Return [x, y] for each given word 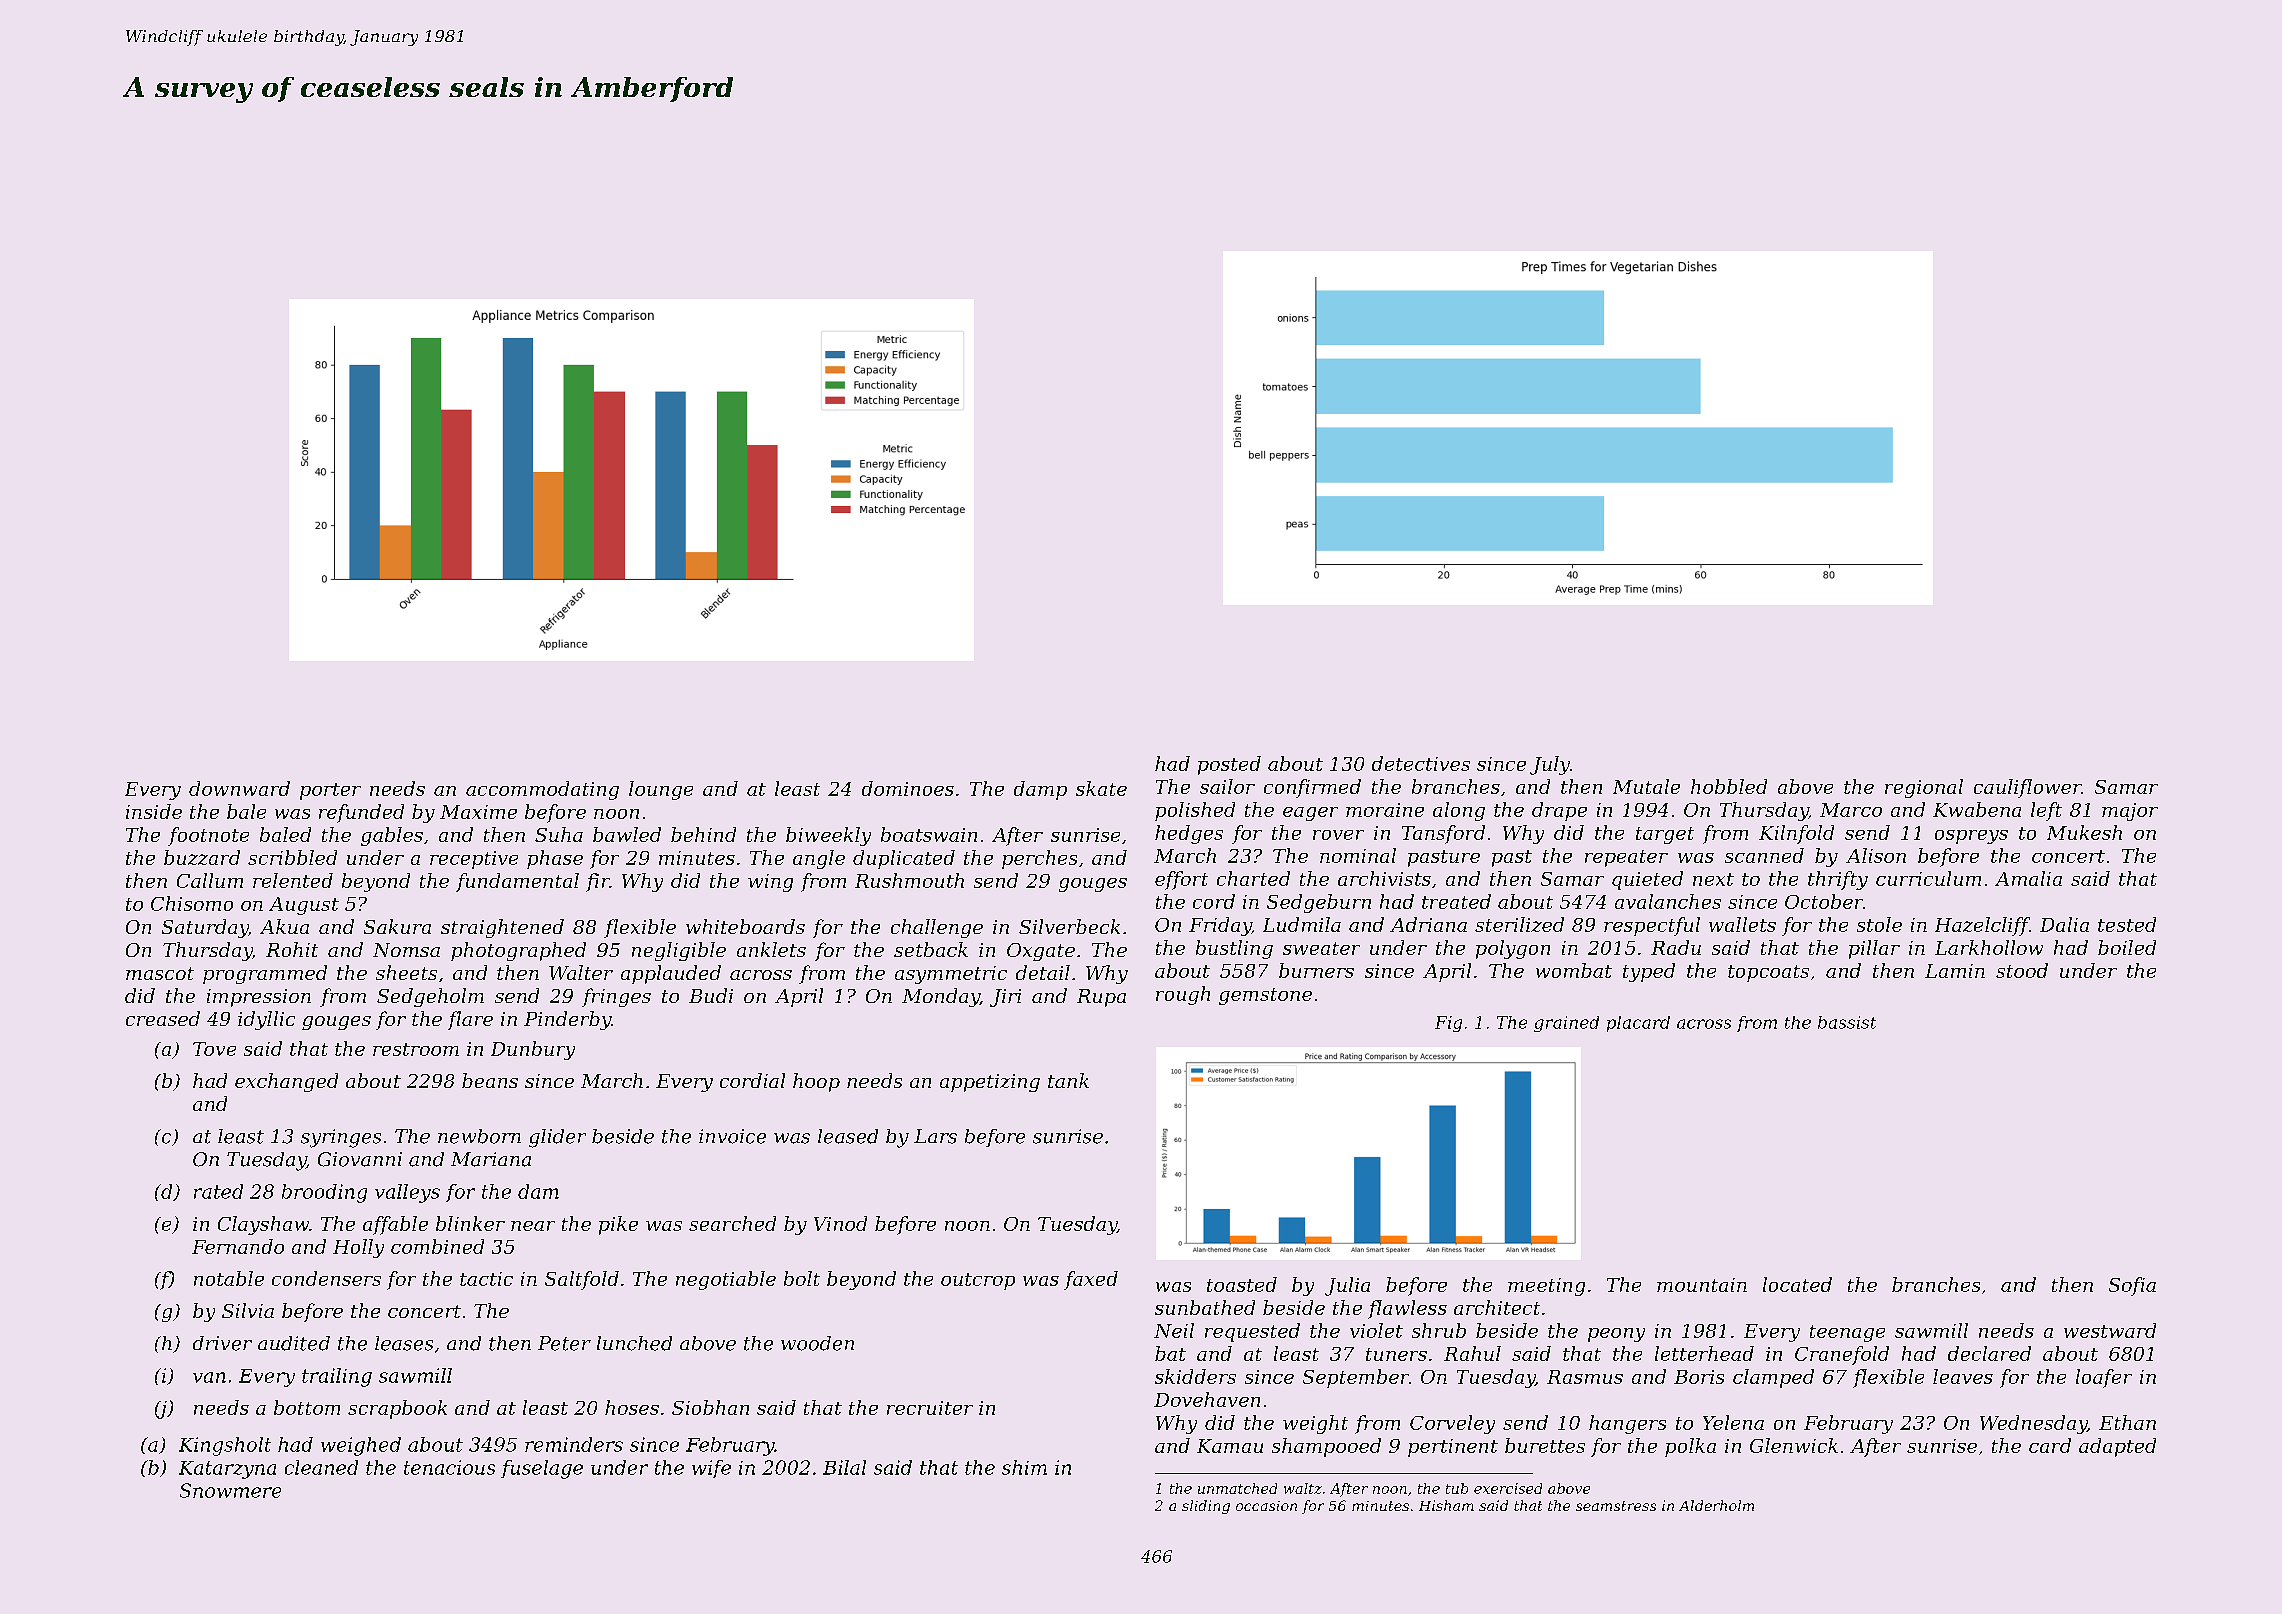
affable [395, 1225]
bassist [1847, 1022]
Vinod [840, 1223]
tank [1068, 1080]
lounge [661, 790]
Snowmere [230, 1490]
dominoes [908, 788]
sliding [1206, 1507]
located [1797, 1284]
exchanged [286, 1082]
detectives [1421, 763]
